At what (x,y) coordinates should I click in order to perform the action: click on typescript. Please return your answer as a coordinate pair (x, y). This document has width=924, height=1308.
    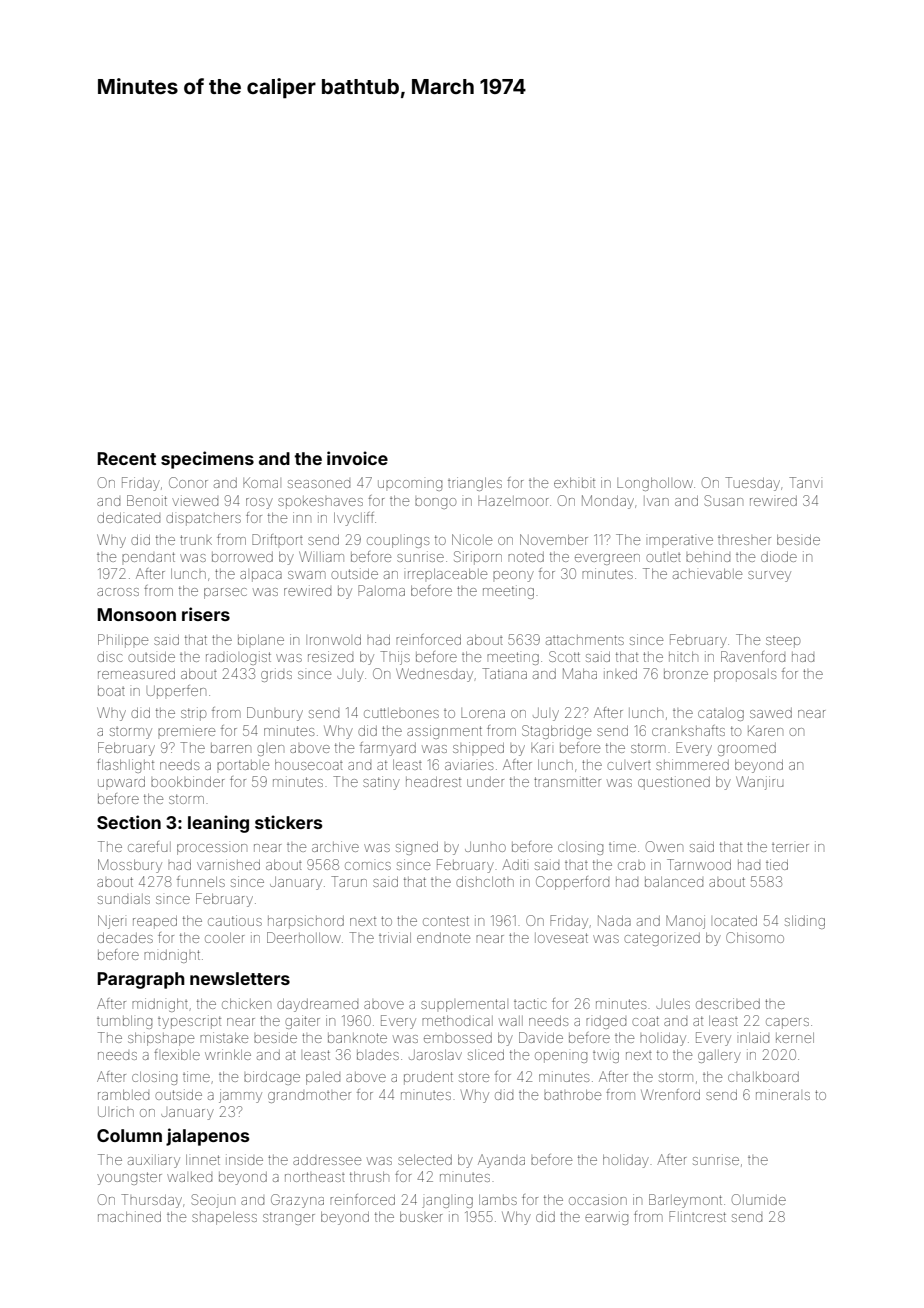
    Looking at the image, I should click on (189, 1022).
